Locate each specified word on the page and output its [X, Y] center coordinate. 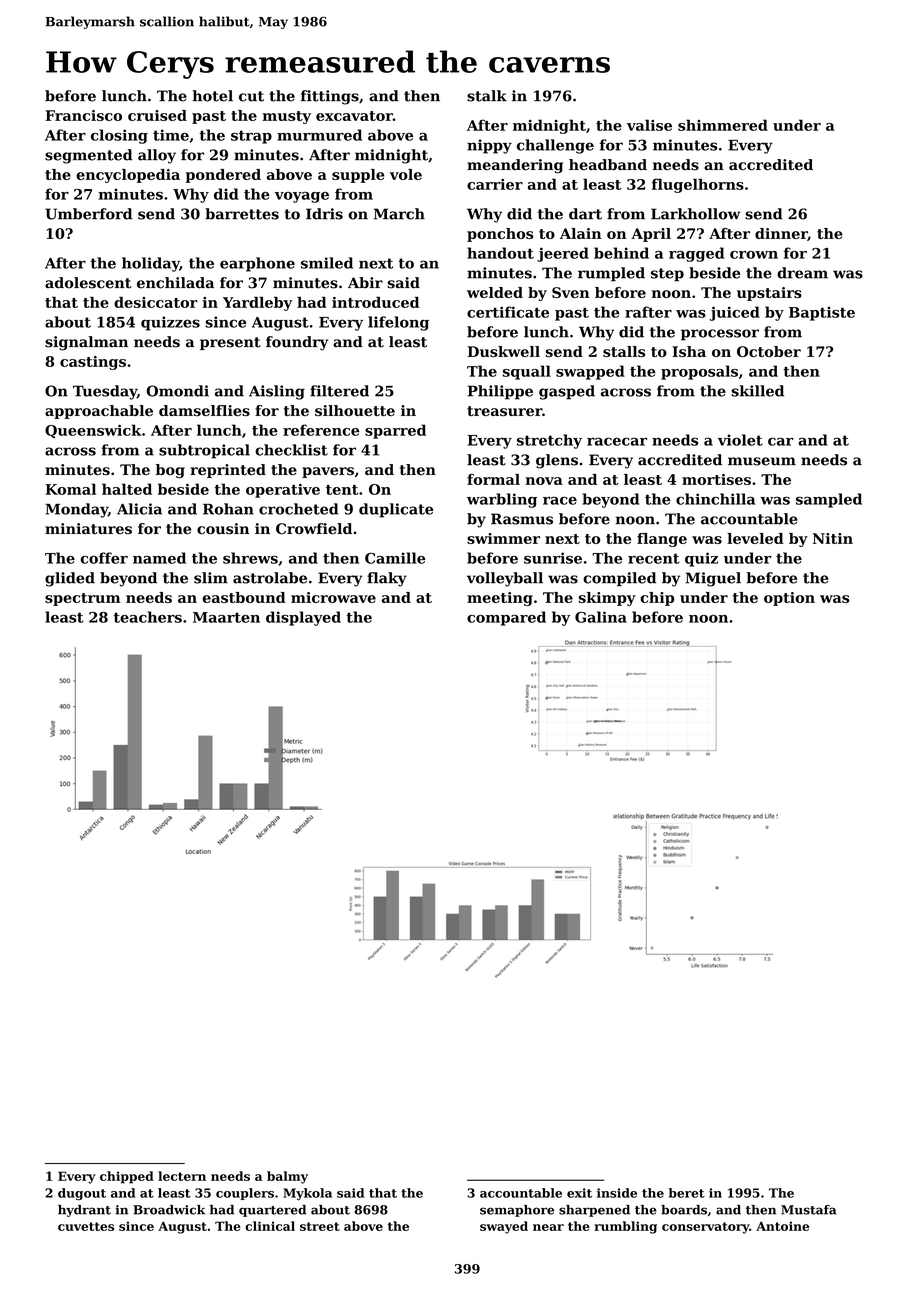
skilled [757, 391]
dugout [82, 1194]
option [789, 599]
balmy [287, 1177]
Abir [365, 283]
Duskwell [503, 351]
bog [170, 471]
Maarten [226, 617]
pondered [223, 176]
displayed [303, 618]
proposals [699, 372]
